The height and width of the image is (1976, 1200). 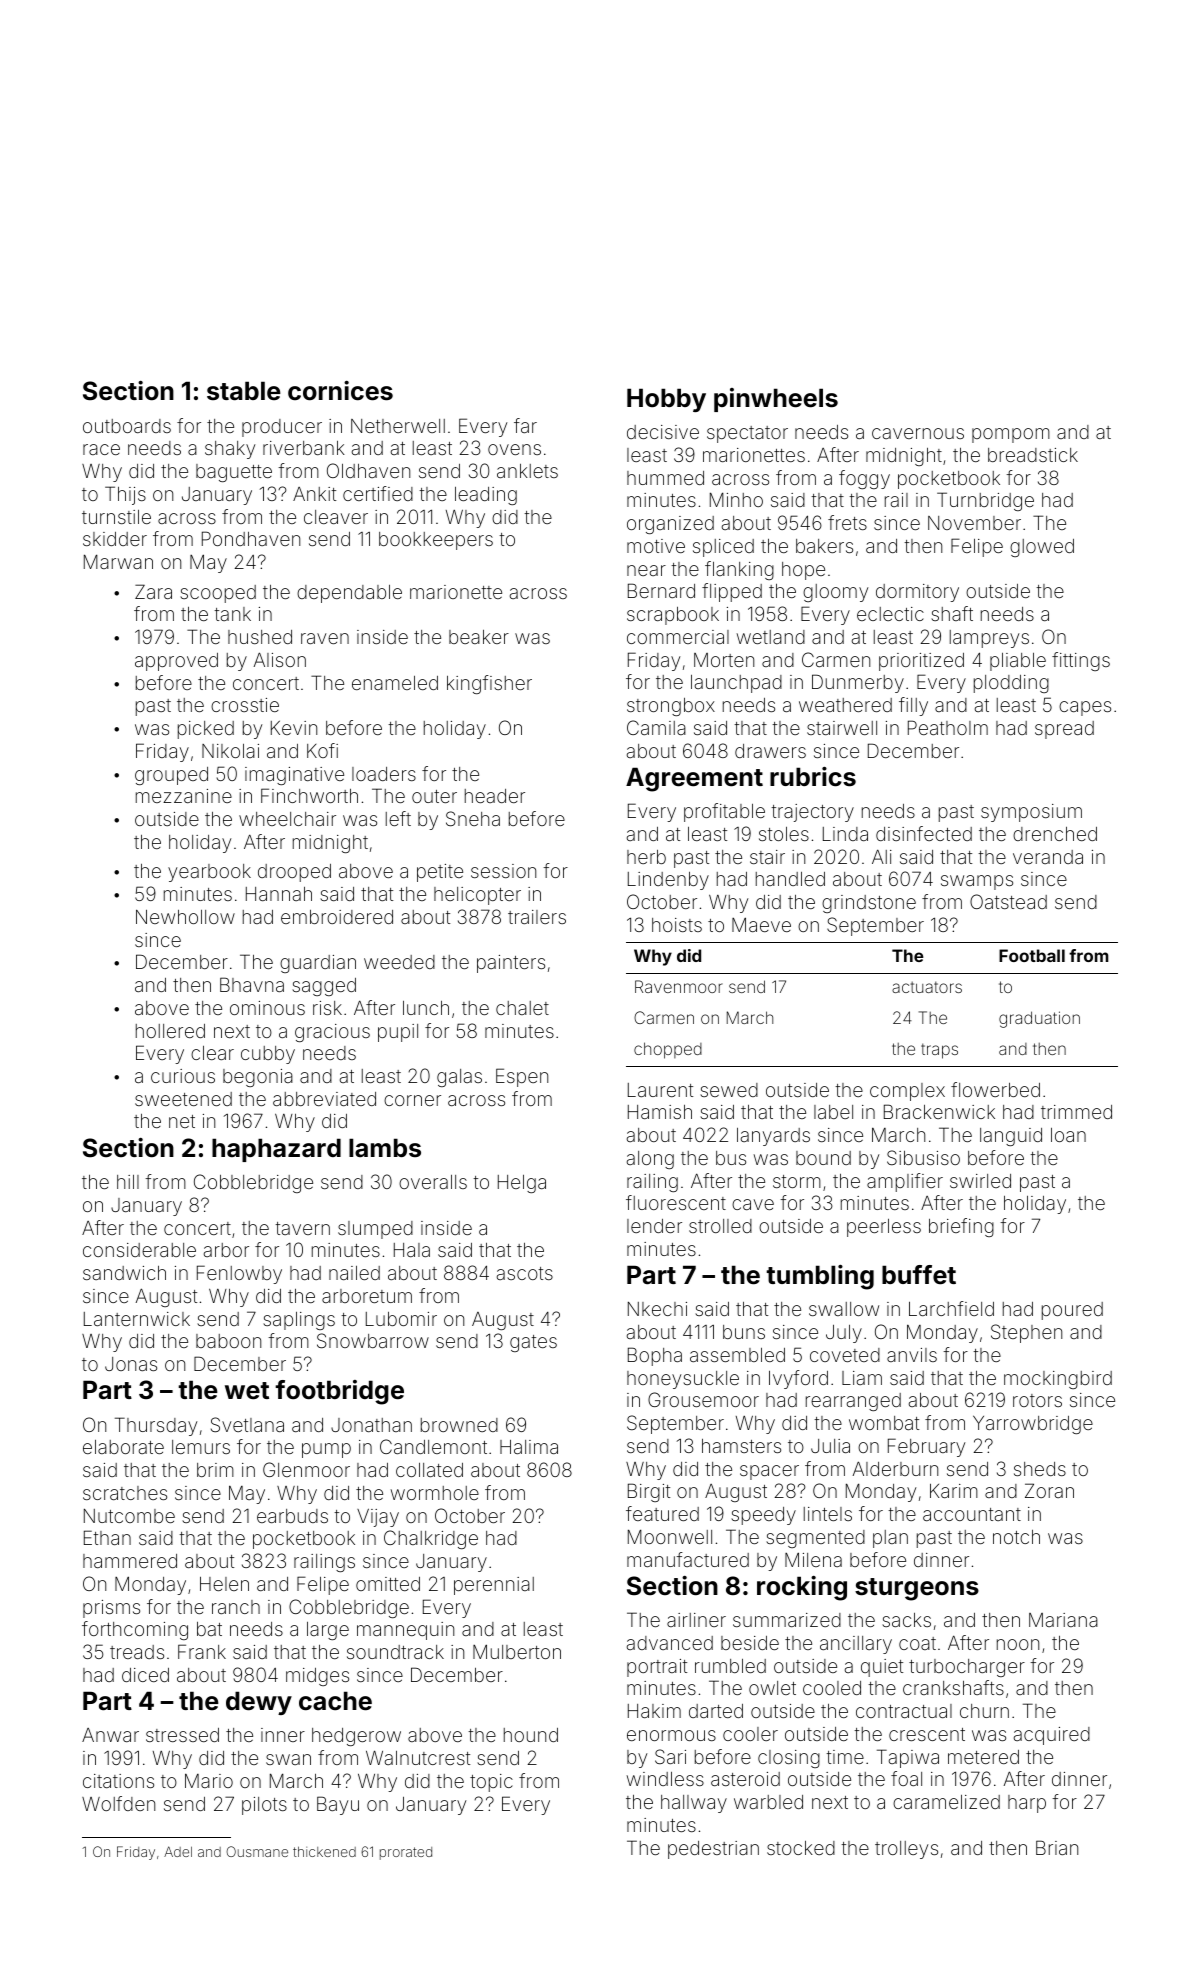 I want to click on Brian, so click(x=1057, y=1847).
